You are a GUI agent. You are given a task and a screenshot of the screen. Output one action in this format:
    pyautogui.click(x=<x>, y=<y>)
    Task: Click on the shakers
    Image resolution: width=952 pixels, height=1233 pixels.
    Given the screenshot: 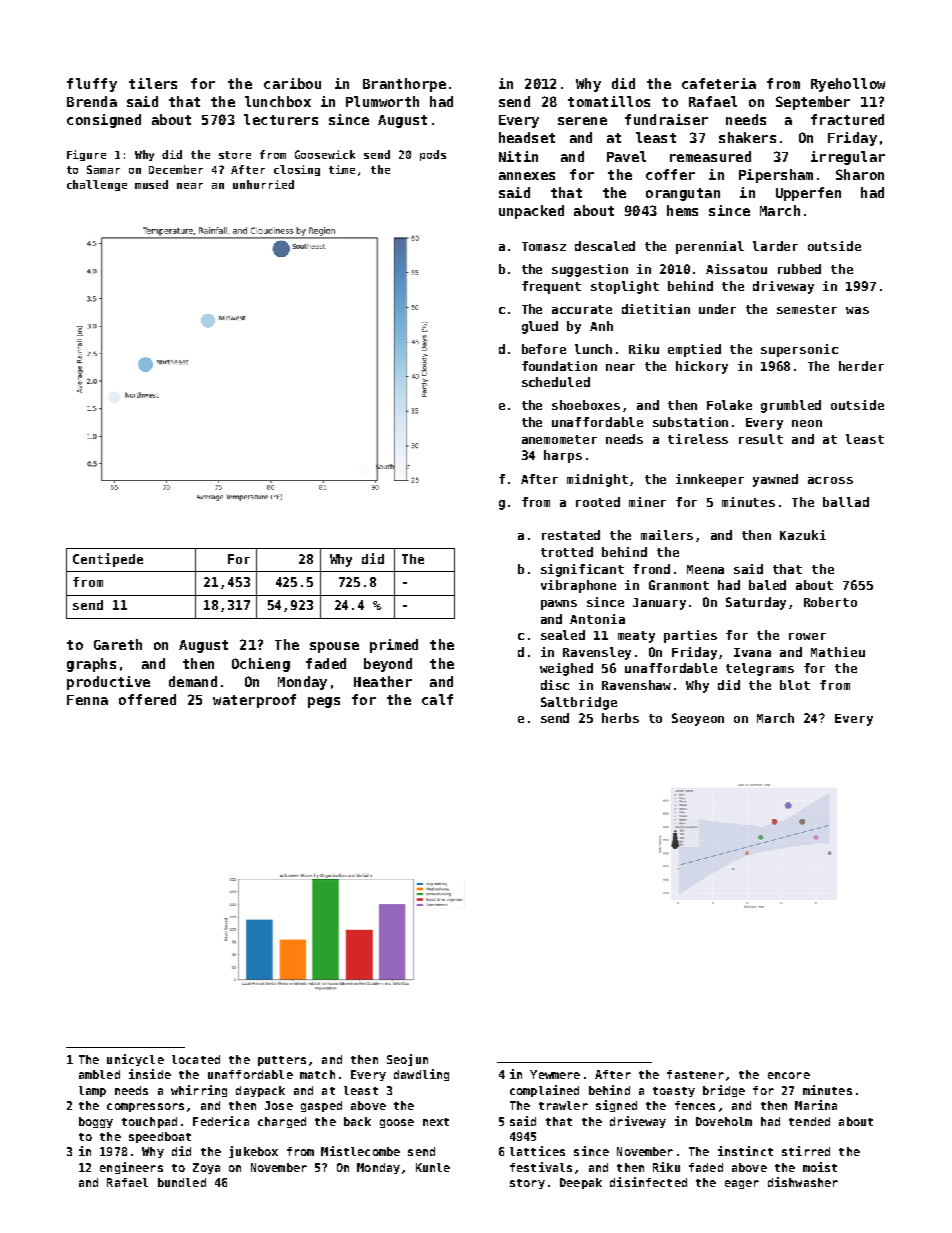 What is the action you would take?
    pyautogui.click(x=747, y=137)
